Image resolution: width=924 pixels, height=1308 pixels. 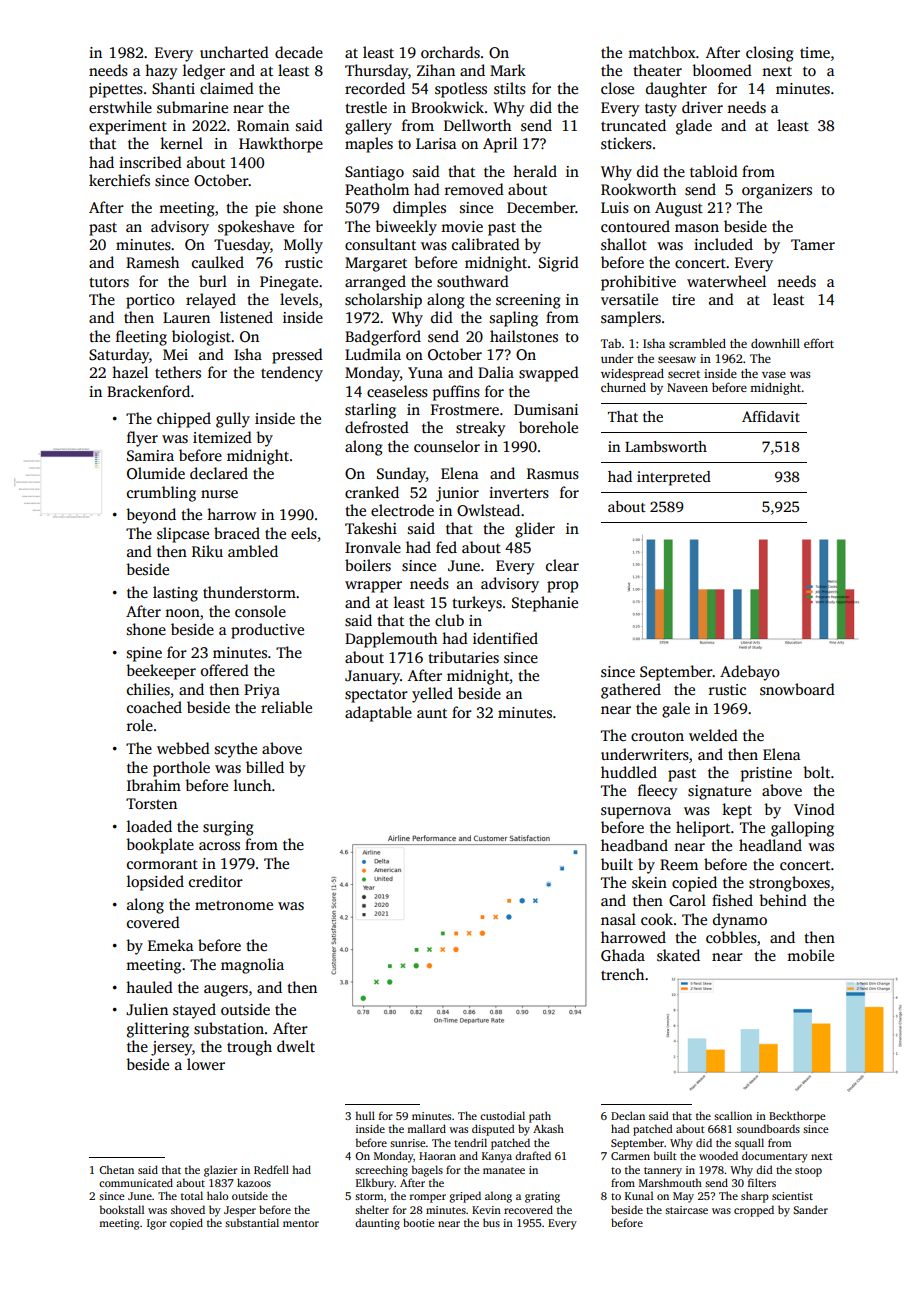 What do you see at coordinates (777, 191) in the document?
I see `organizers` at bounding box center [777, 191].
